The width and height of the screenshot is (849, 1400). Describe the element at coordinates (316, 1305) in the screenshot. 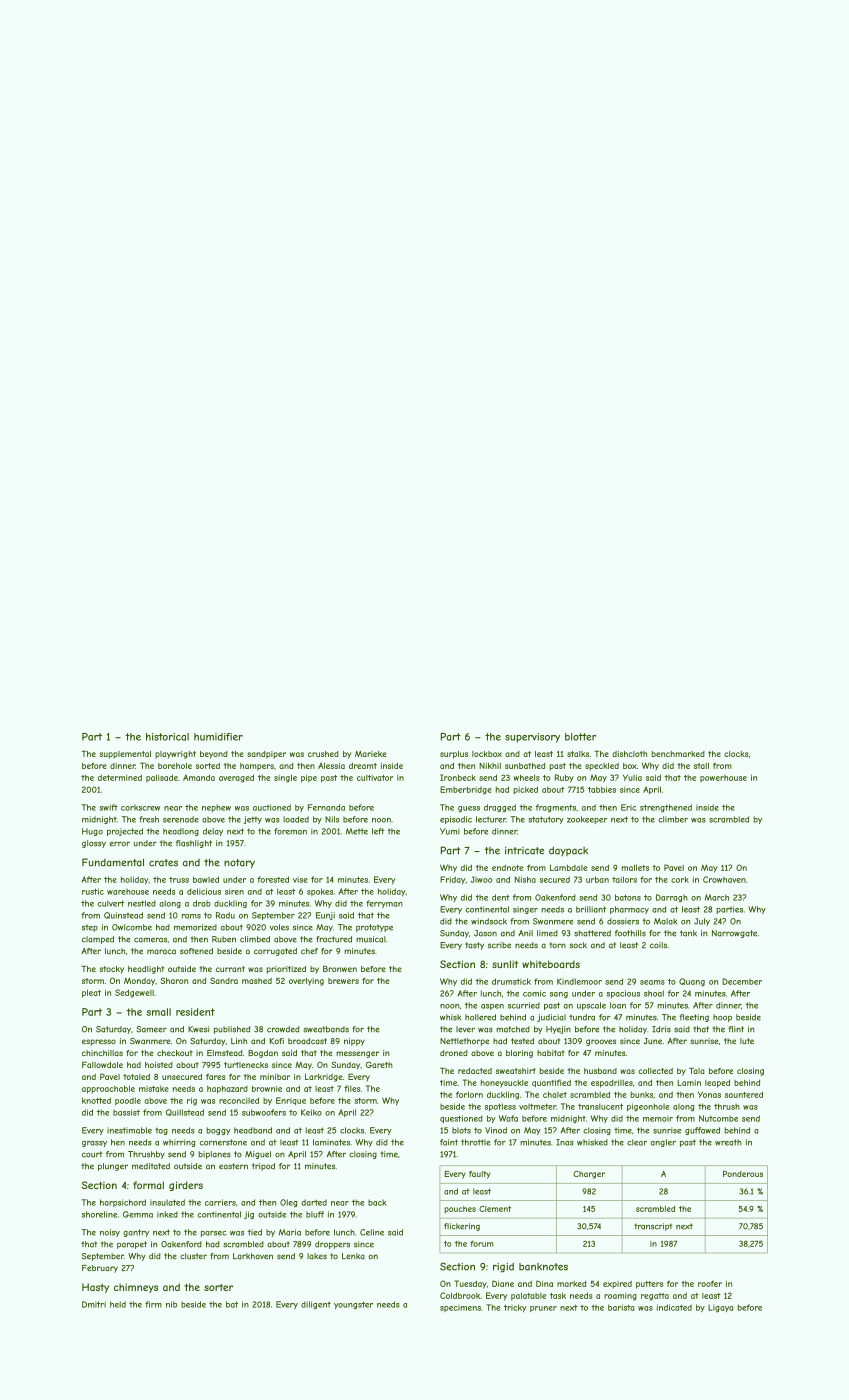

I see `diligent` at that location.
